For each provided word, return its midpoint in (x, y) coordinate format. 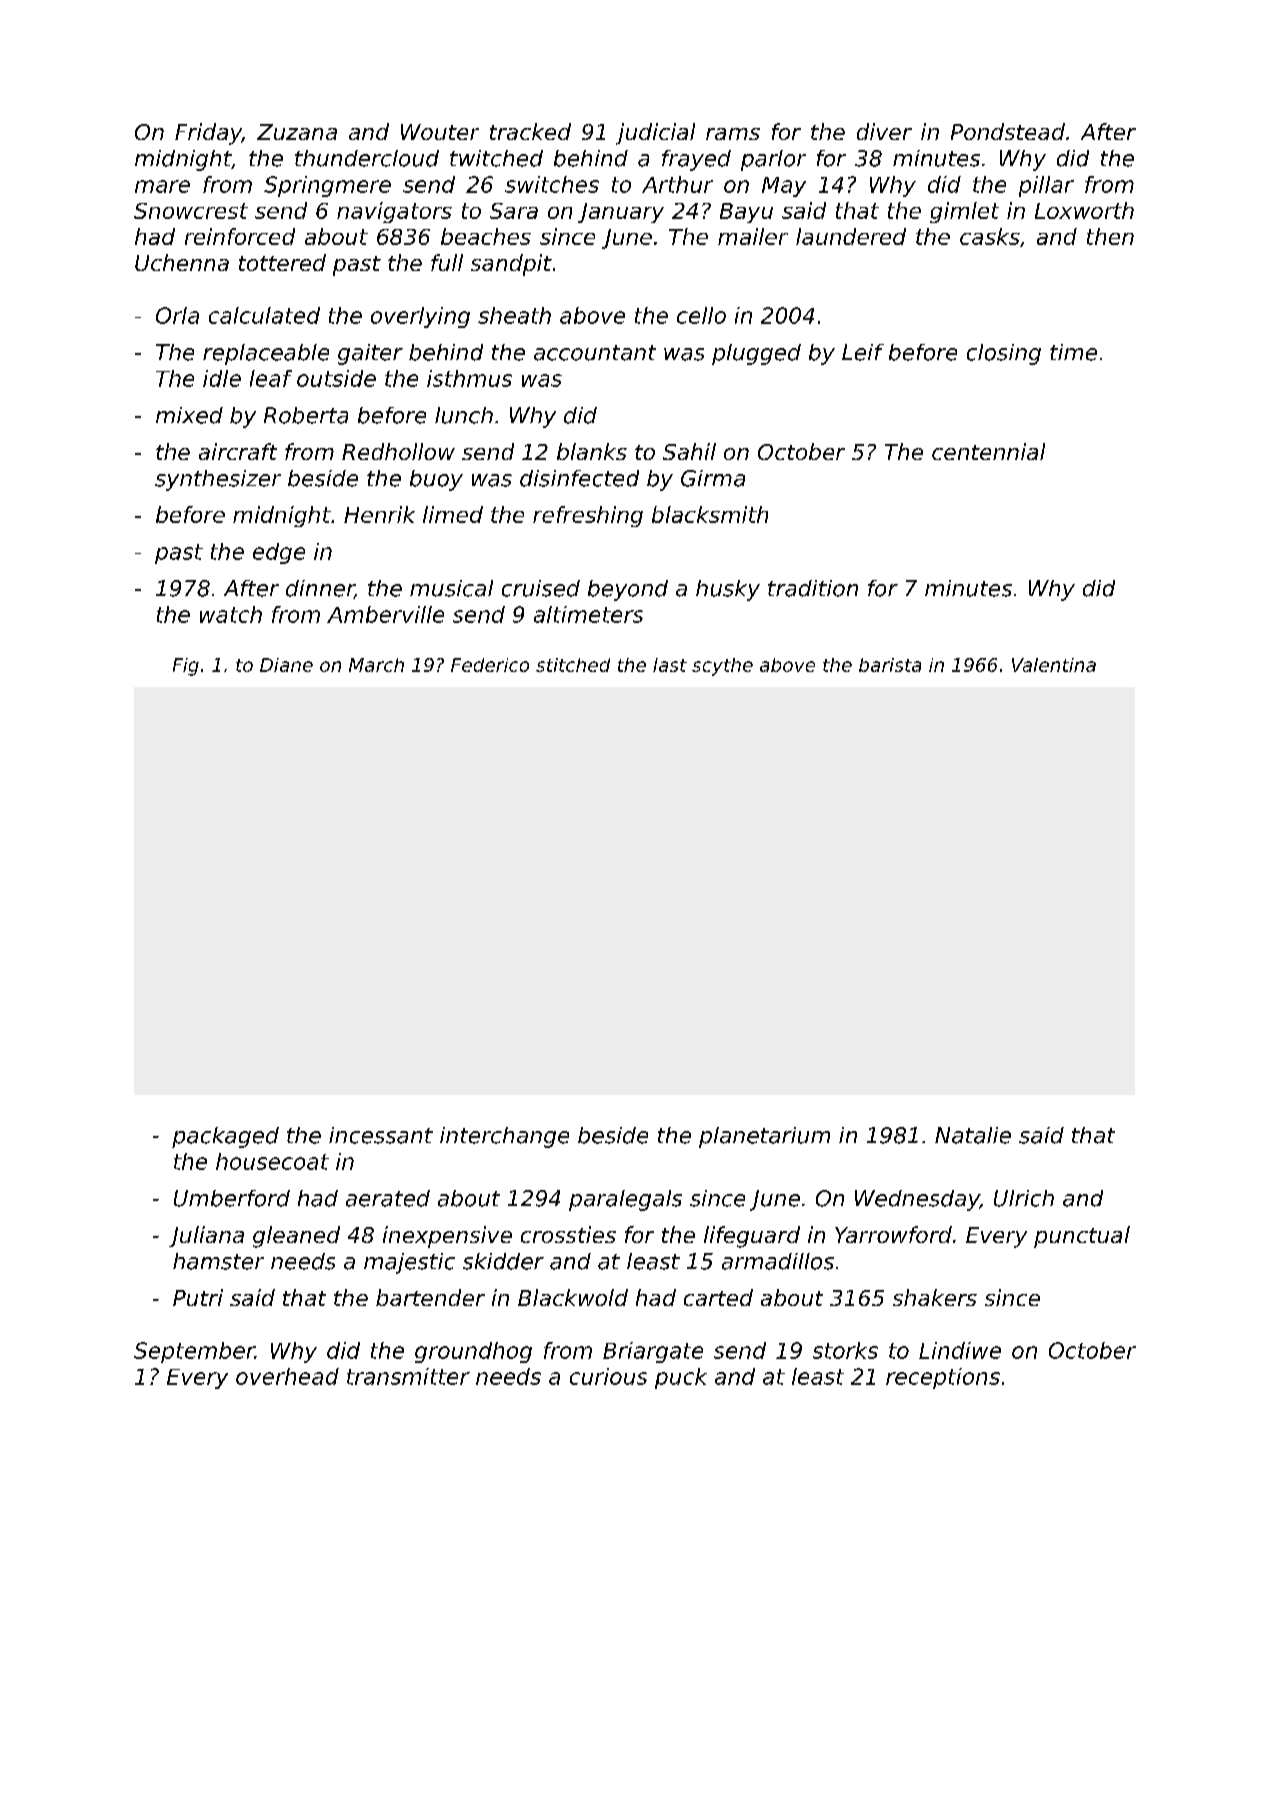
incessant (381, 1135)
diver (884, 131)
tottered (282, 262)
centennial (988, 451)
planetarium (764, 1137)
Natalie (973, 1135)
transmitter (408, 1376)
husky (728, 590)
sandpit (511, 265)
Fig (186, 667)
